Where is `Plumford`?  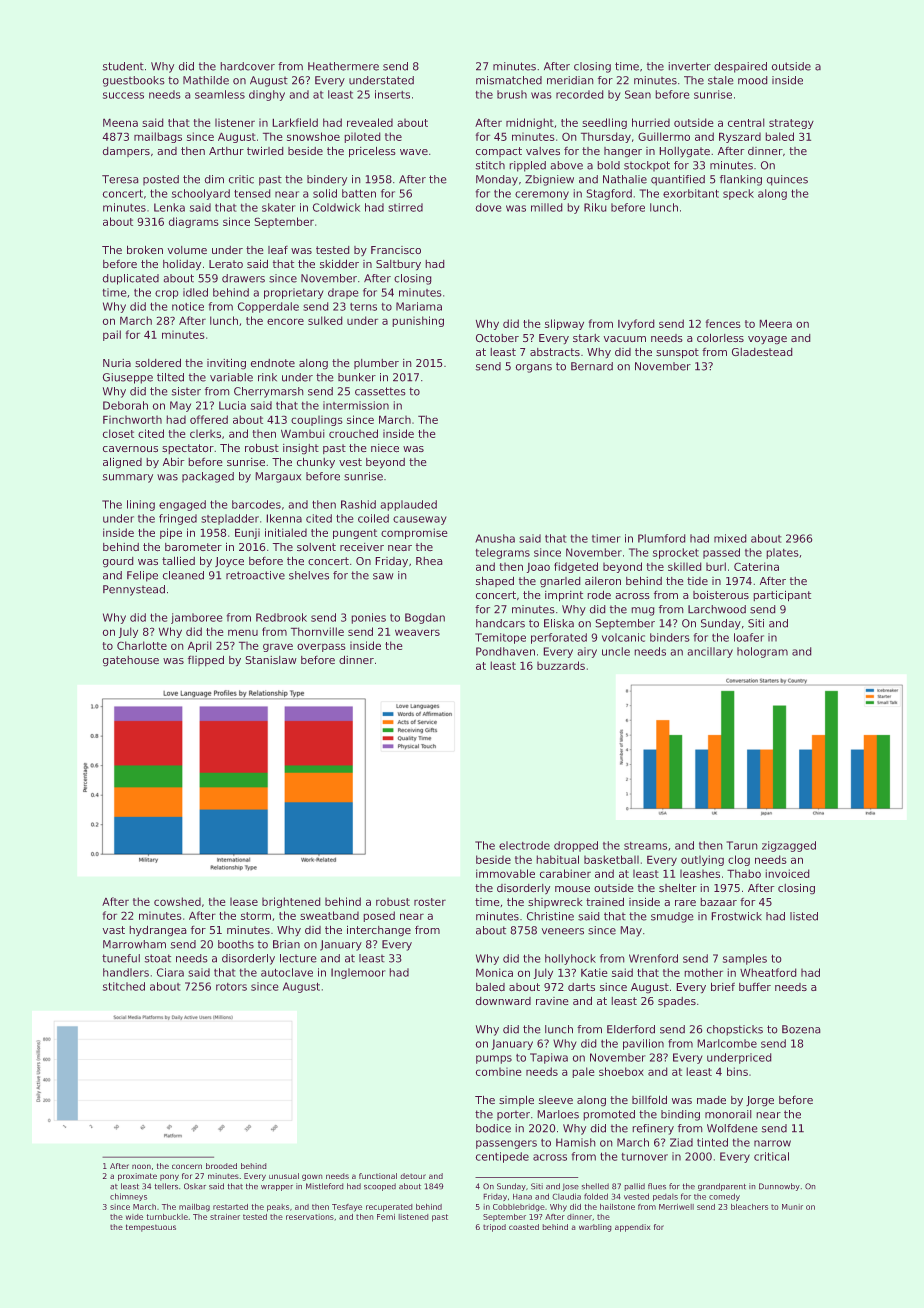
Plumford is located at coordinates (662, 538).
